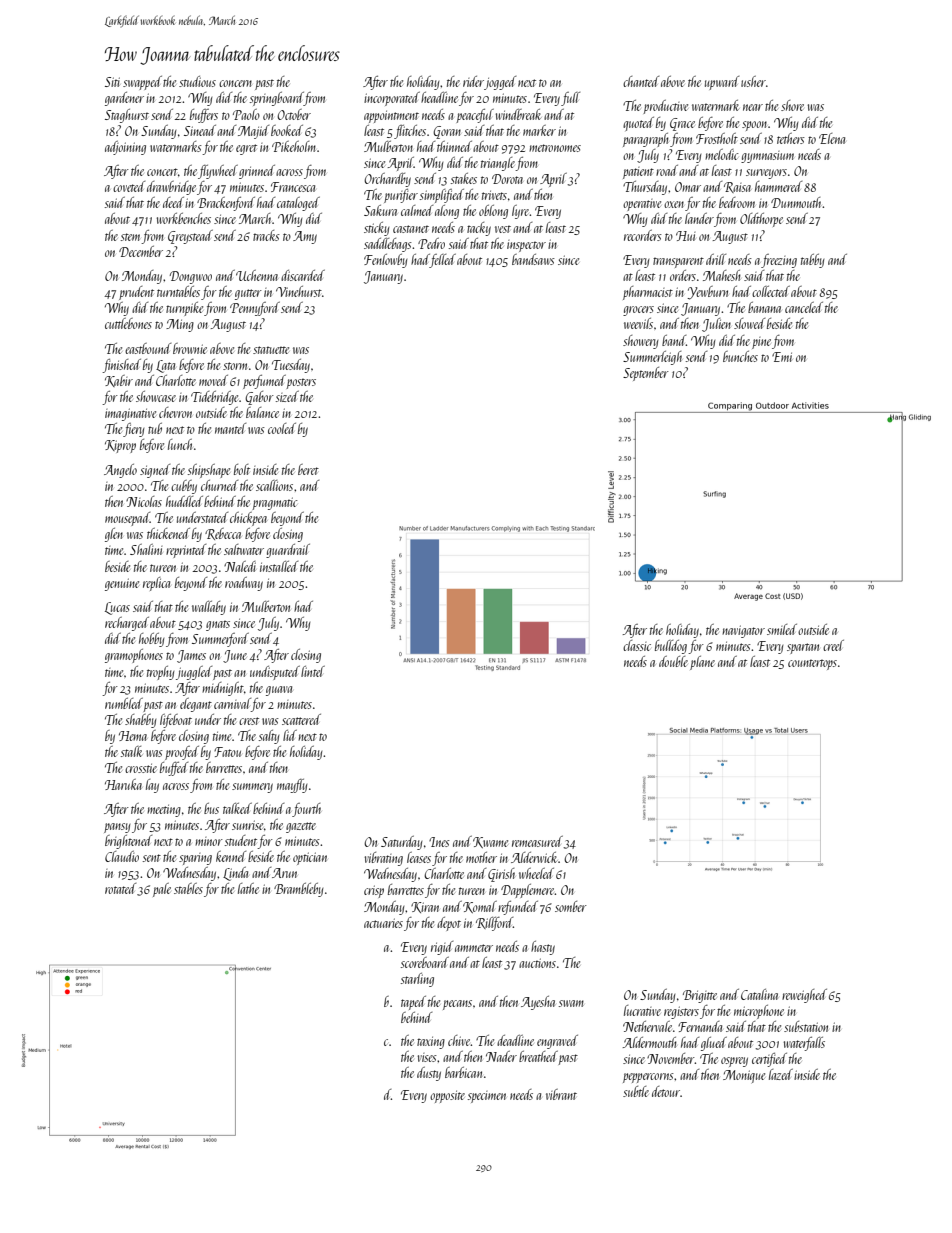 The height and width of the screenshot is (1233, 952). I want to click on egret, so click(246, 149).
